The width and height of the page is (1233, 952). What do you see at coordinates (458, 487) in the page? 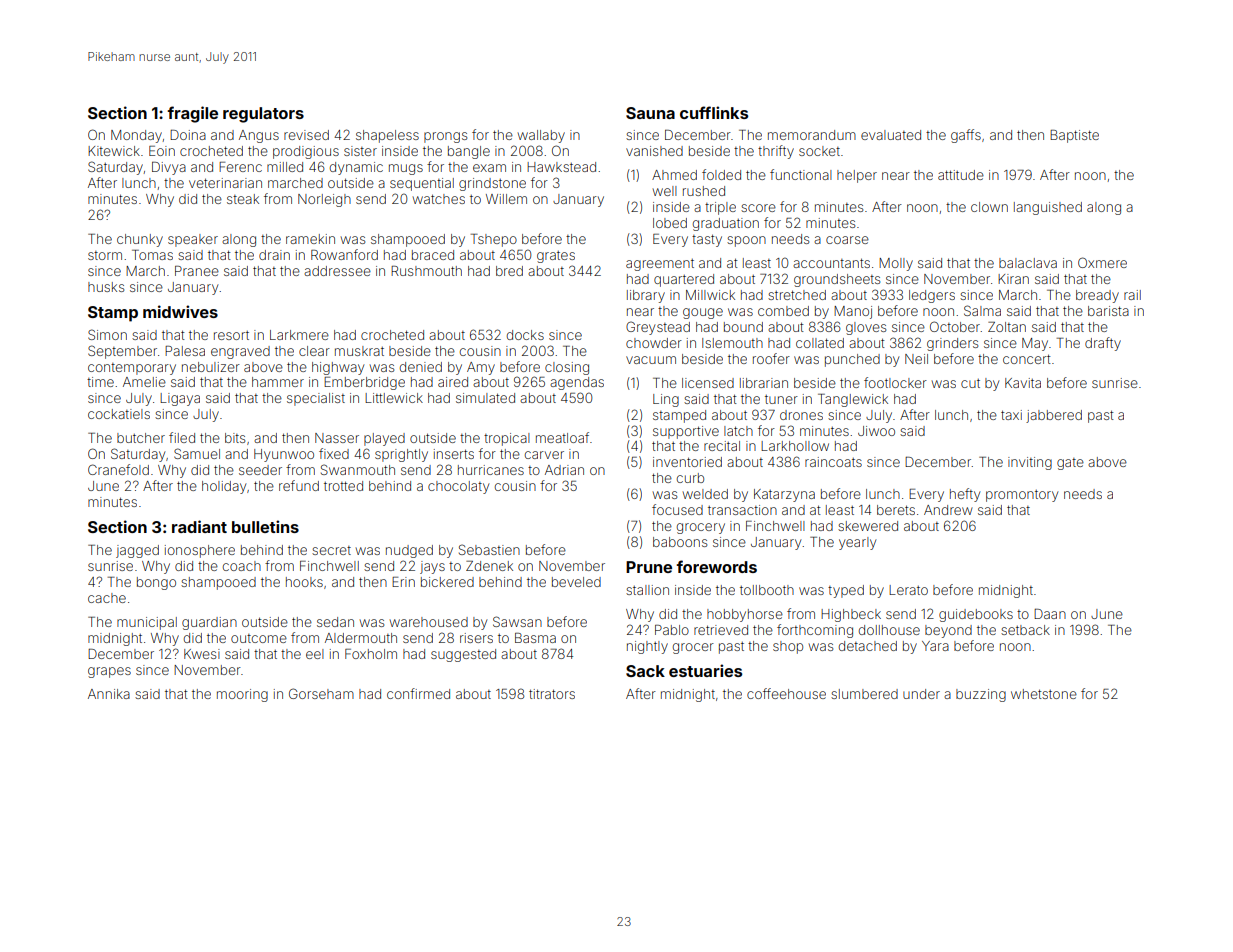
I see `chocolaty` at bounding box center [458, 487].
